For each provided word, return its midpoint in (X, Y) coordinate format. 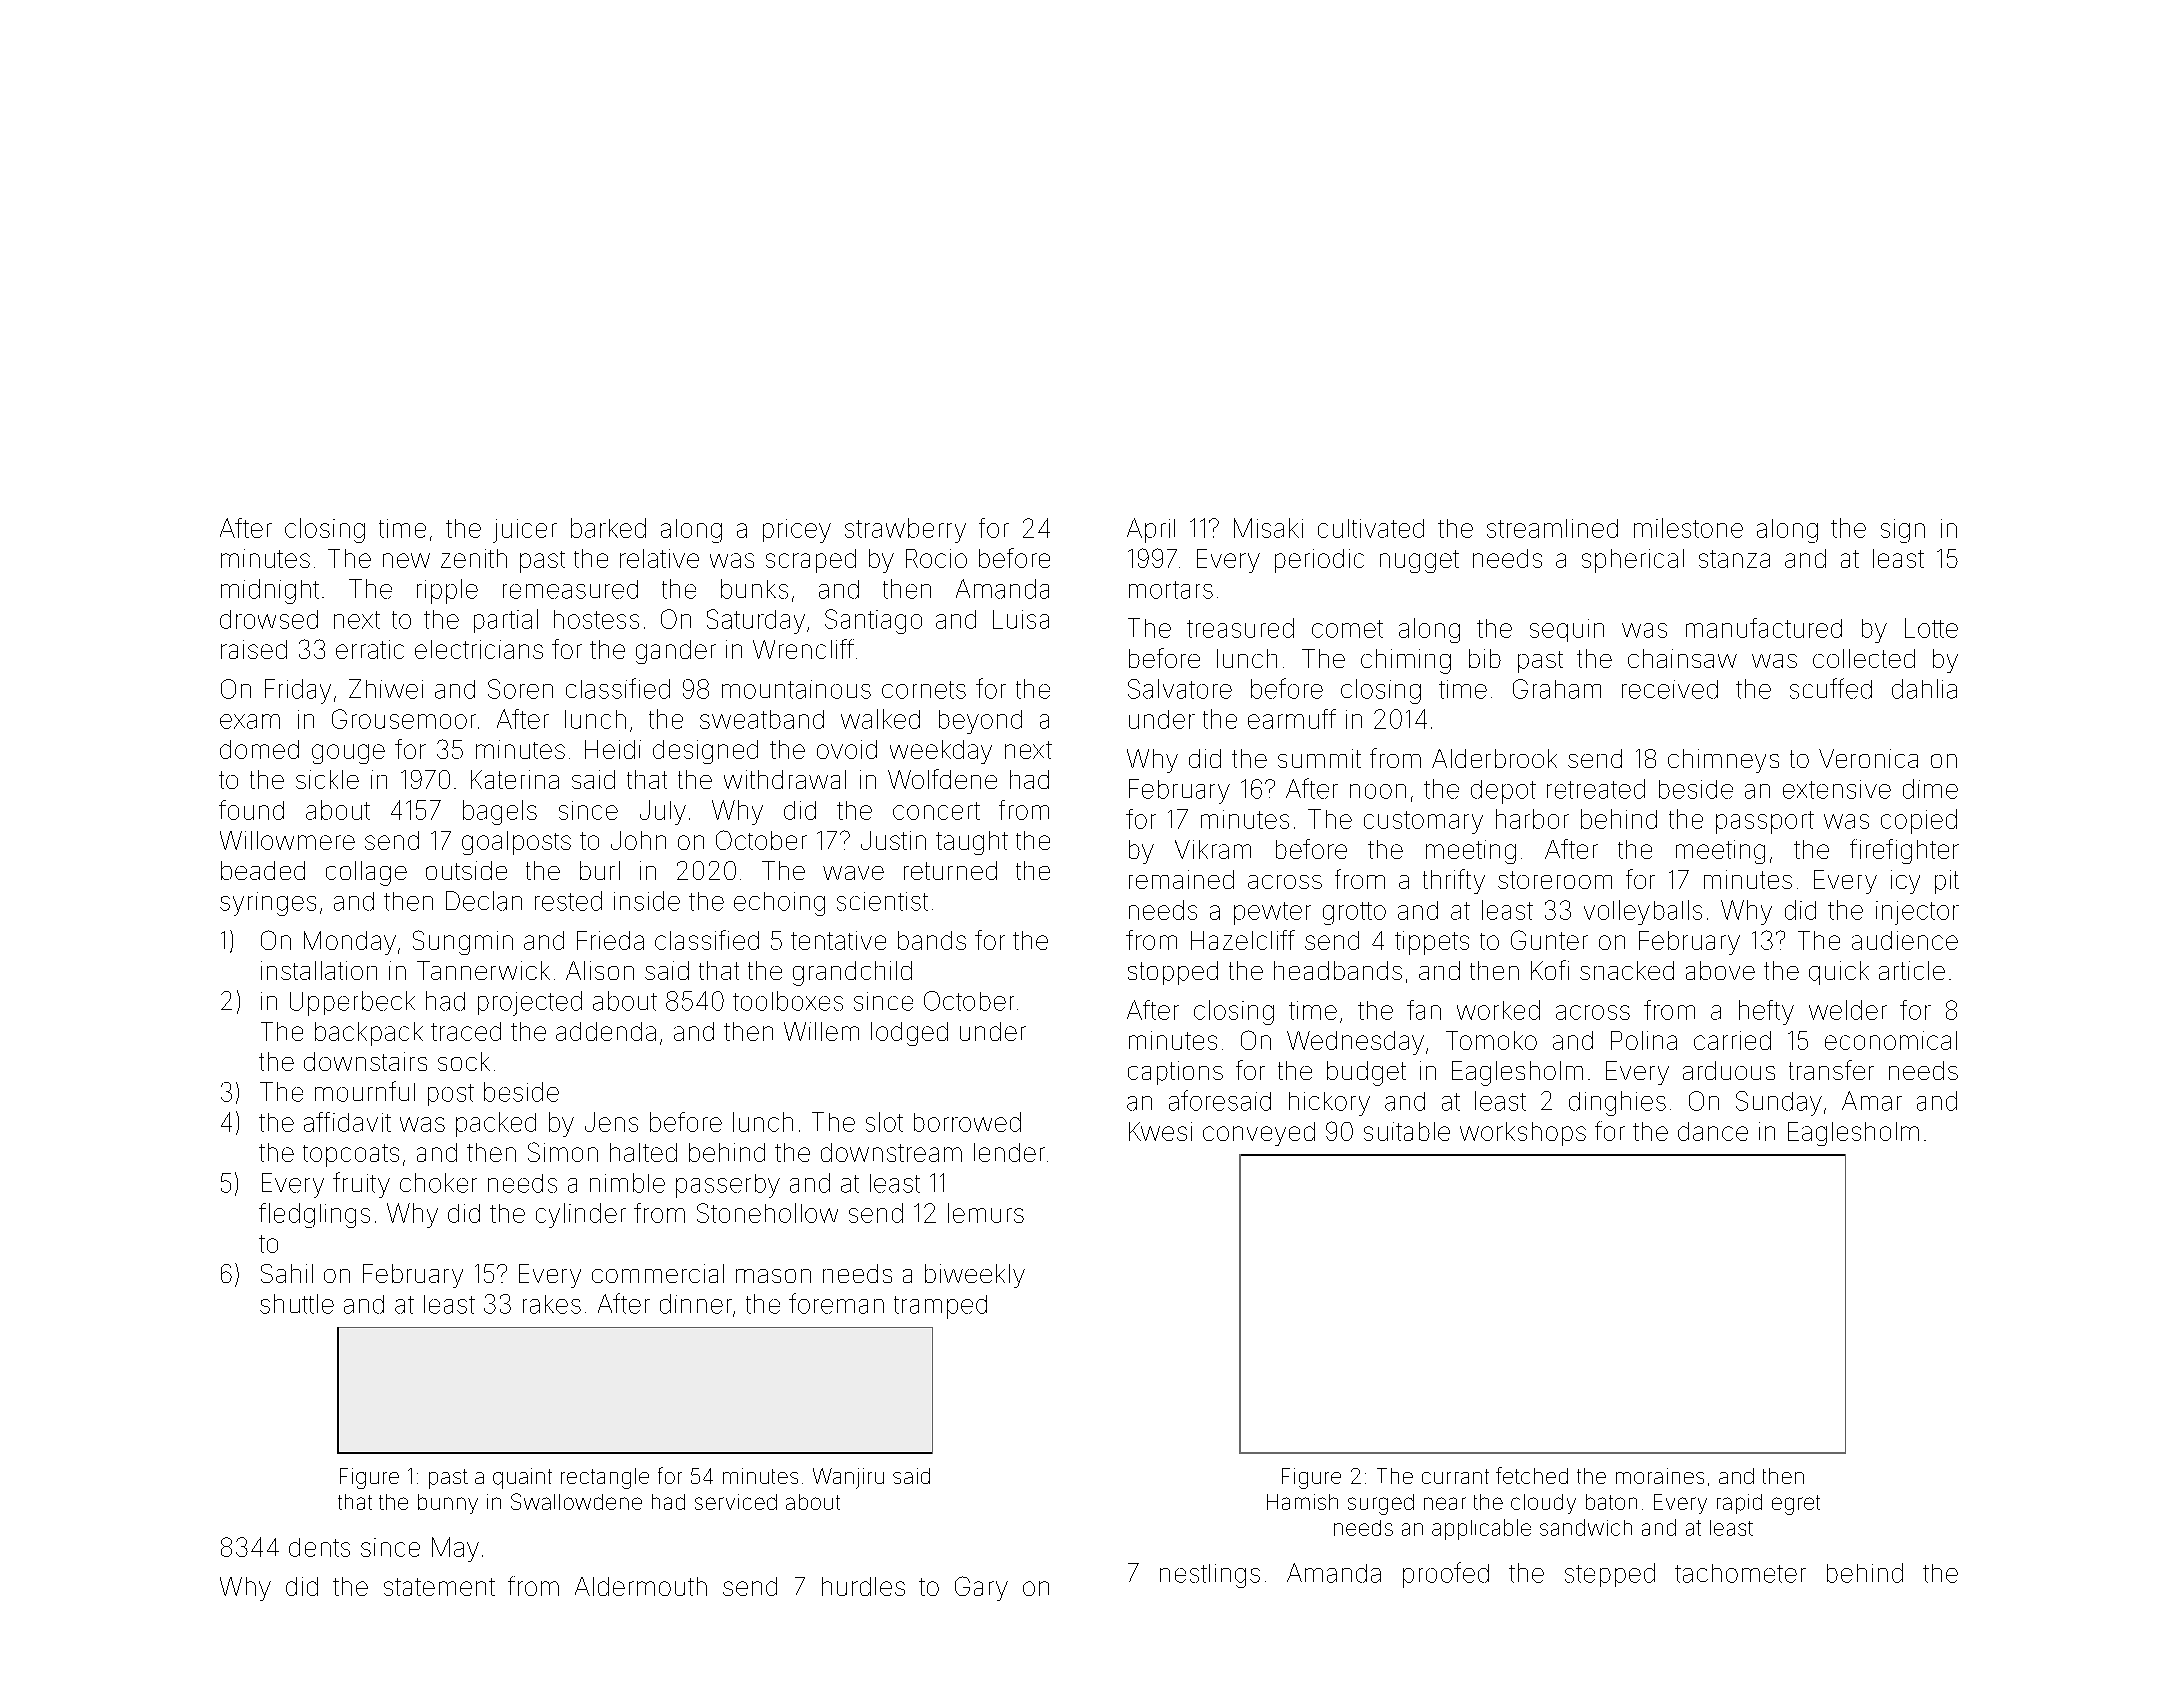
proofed (1446, 1575)
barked (608, 528)
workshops (1523, 1134)
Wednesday (1355, 1043)
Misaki (1268, 528)
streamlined (1552, 528)
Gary (981, 1588)
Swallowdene (576, 1501)
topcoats (351, 1155)
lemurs (986, 1213)
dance (1713, 1131)
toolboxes (788, 1001)
